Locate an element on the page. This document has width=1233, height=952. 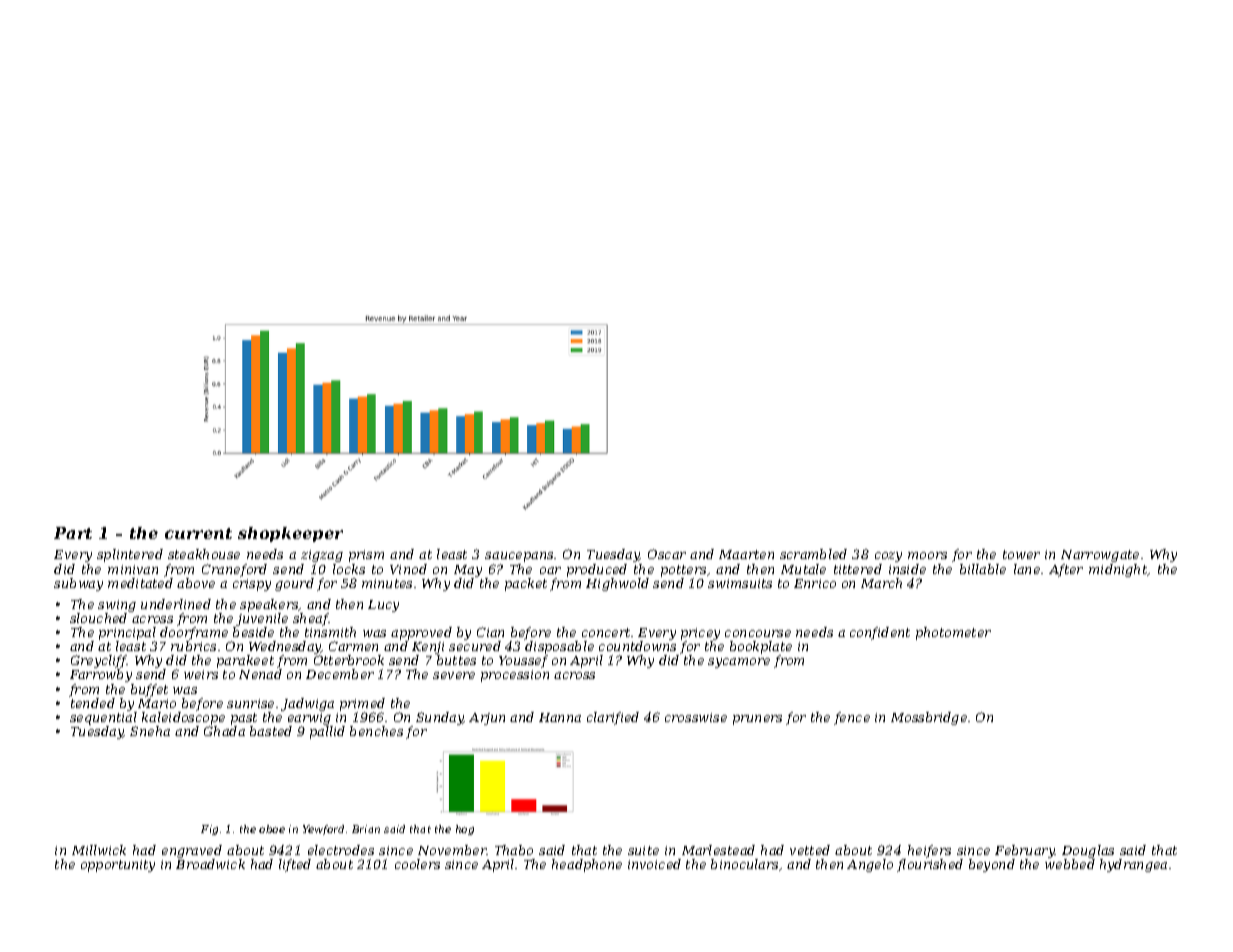
Hanna is located at coordinates (560, 717).
